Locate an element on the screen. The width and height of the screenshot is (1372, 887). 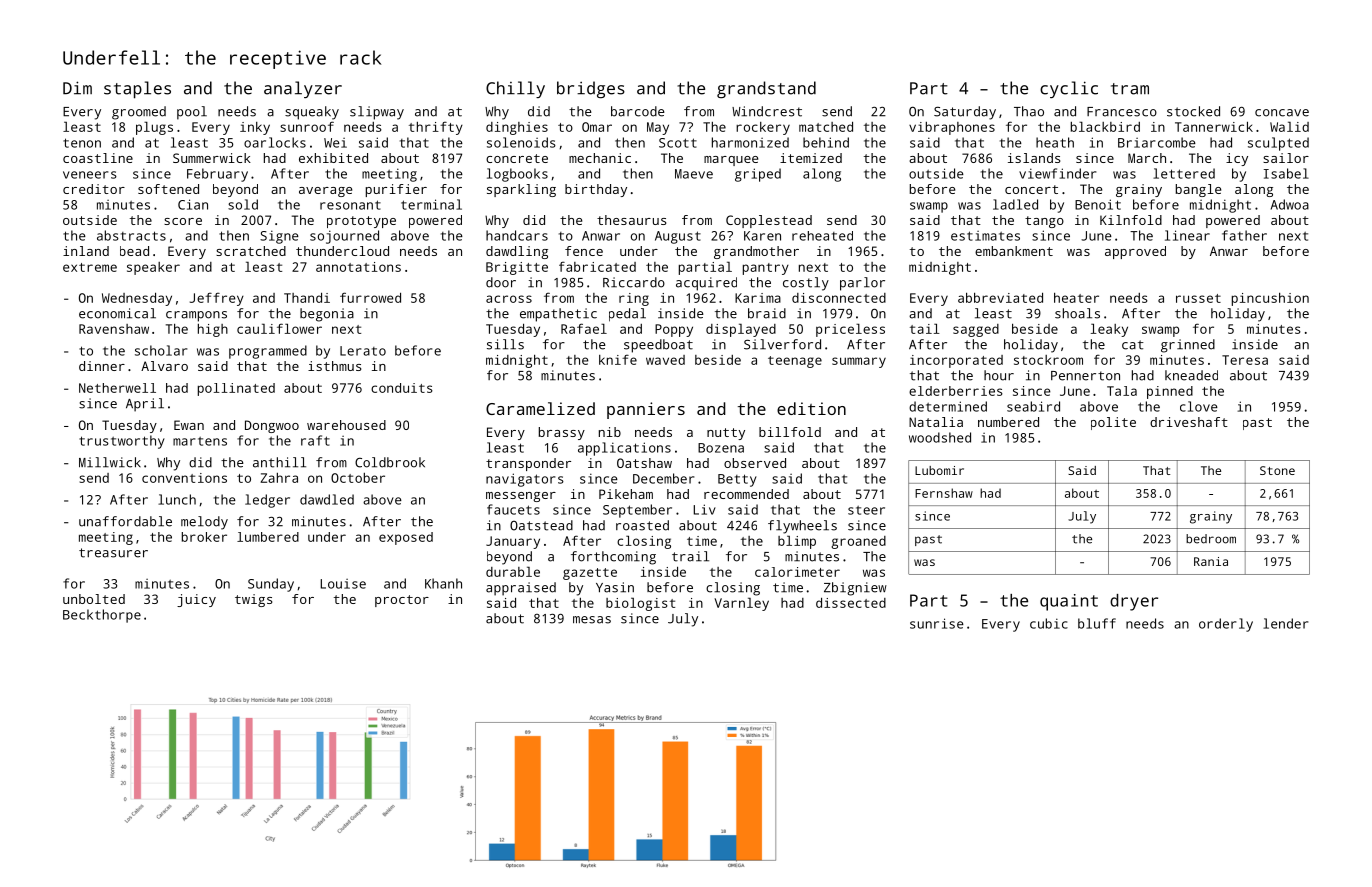
isthmus is located at coordinates (334, 366).
